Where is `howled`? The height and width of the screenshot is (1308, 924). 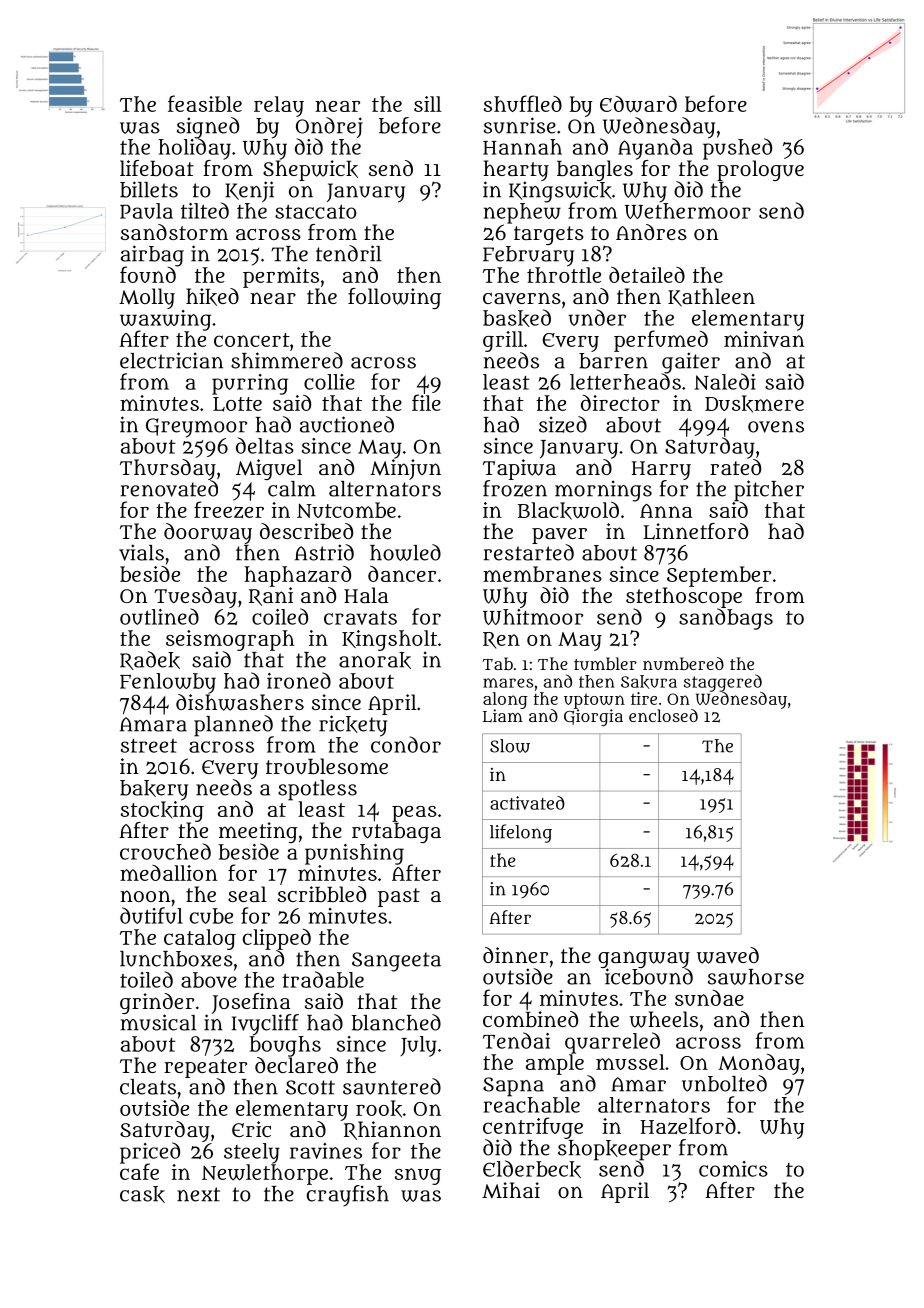
howled is located at coordinates (405, 552).
